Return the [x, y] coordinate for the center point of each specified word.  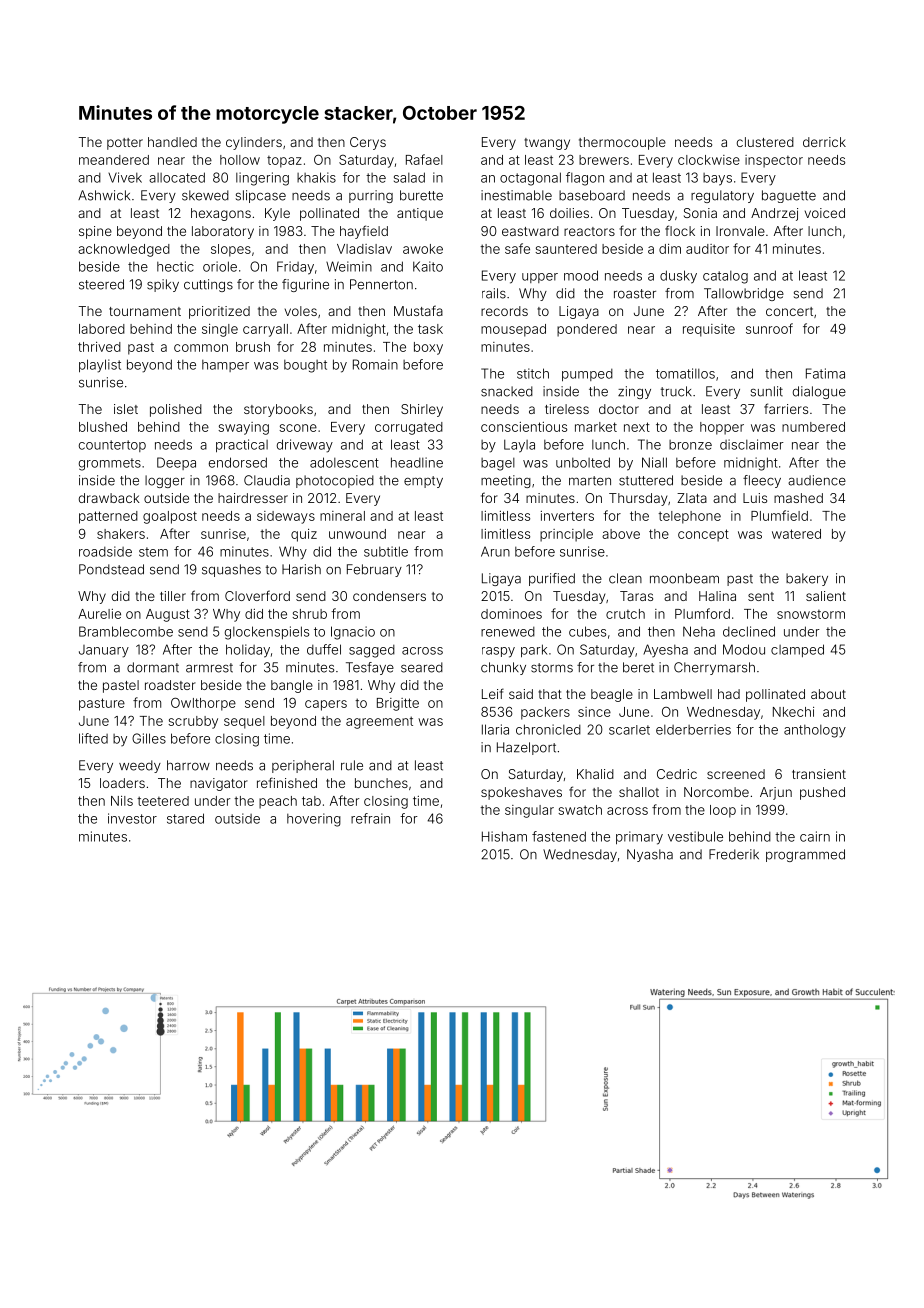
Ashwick [104, 195]
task [430, 329]
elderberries [693, 729]
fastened [559, 836]
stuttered [646, 480]
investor [132, 818]
